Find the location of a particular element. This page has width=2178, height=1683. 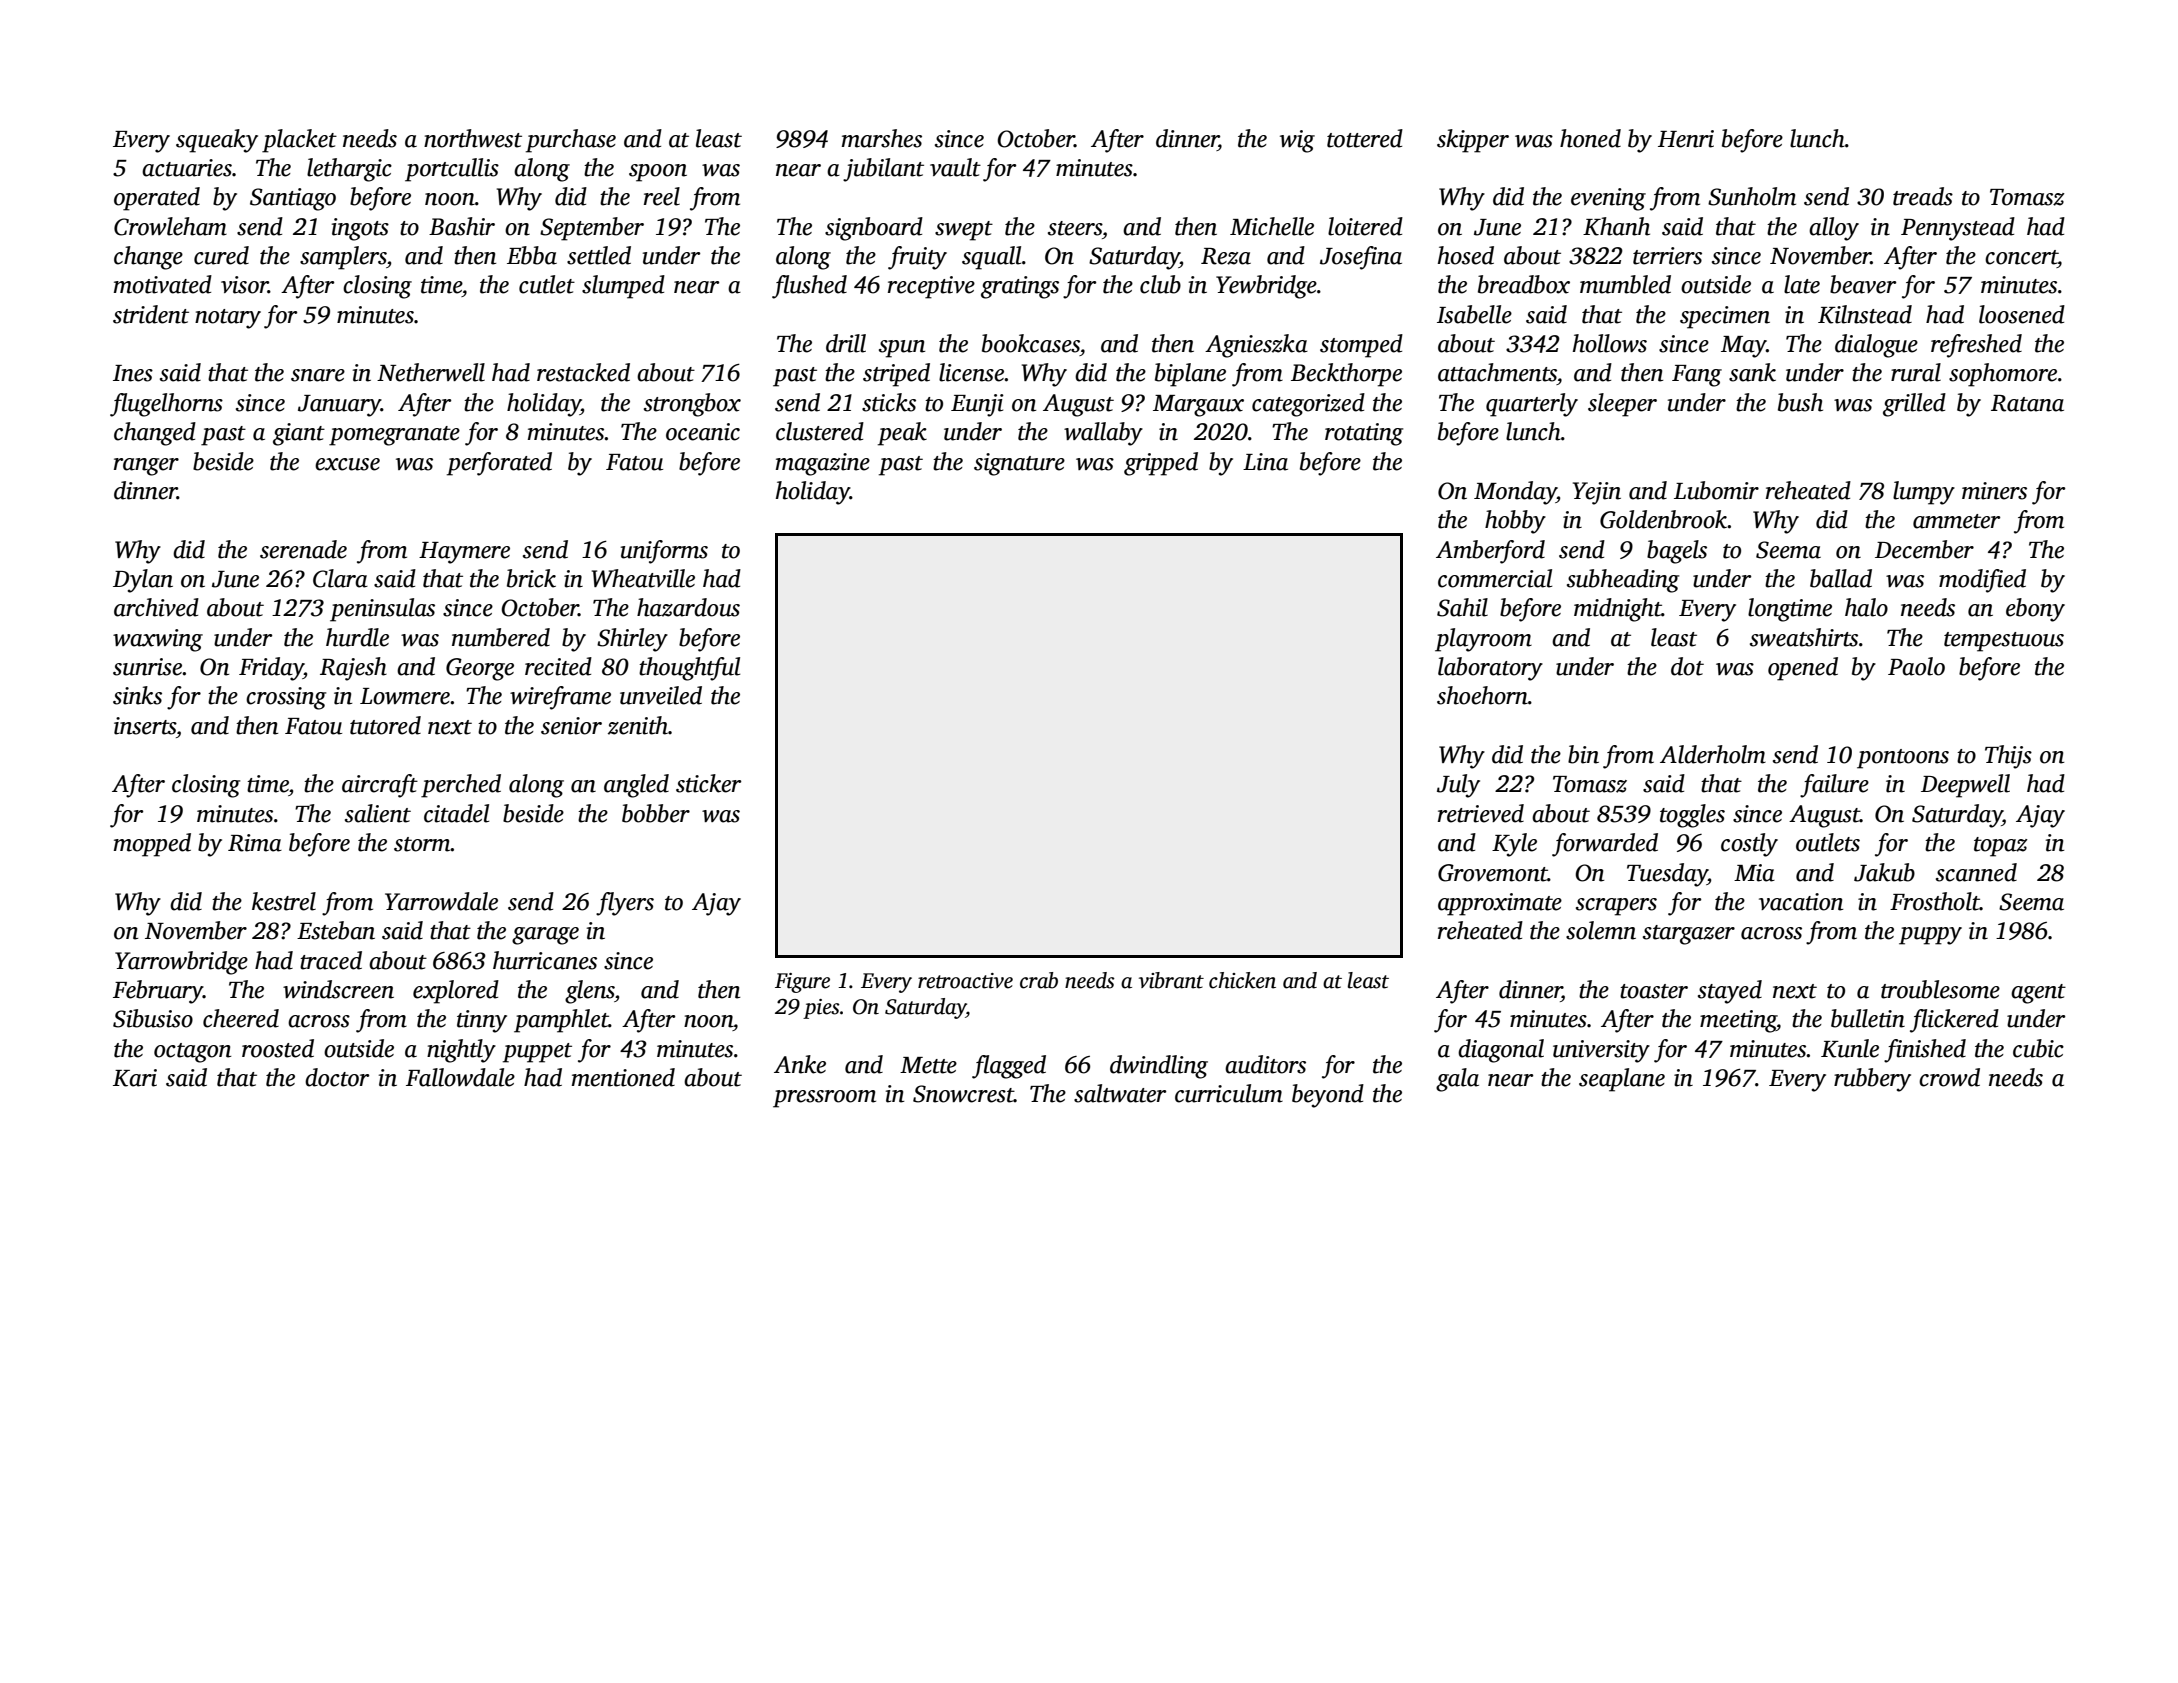

wig is located at coordinates (1297, 141).
